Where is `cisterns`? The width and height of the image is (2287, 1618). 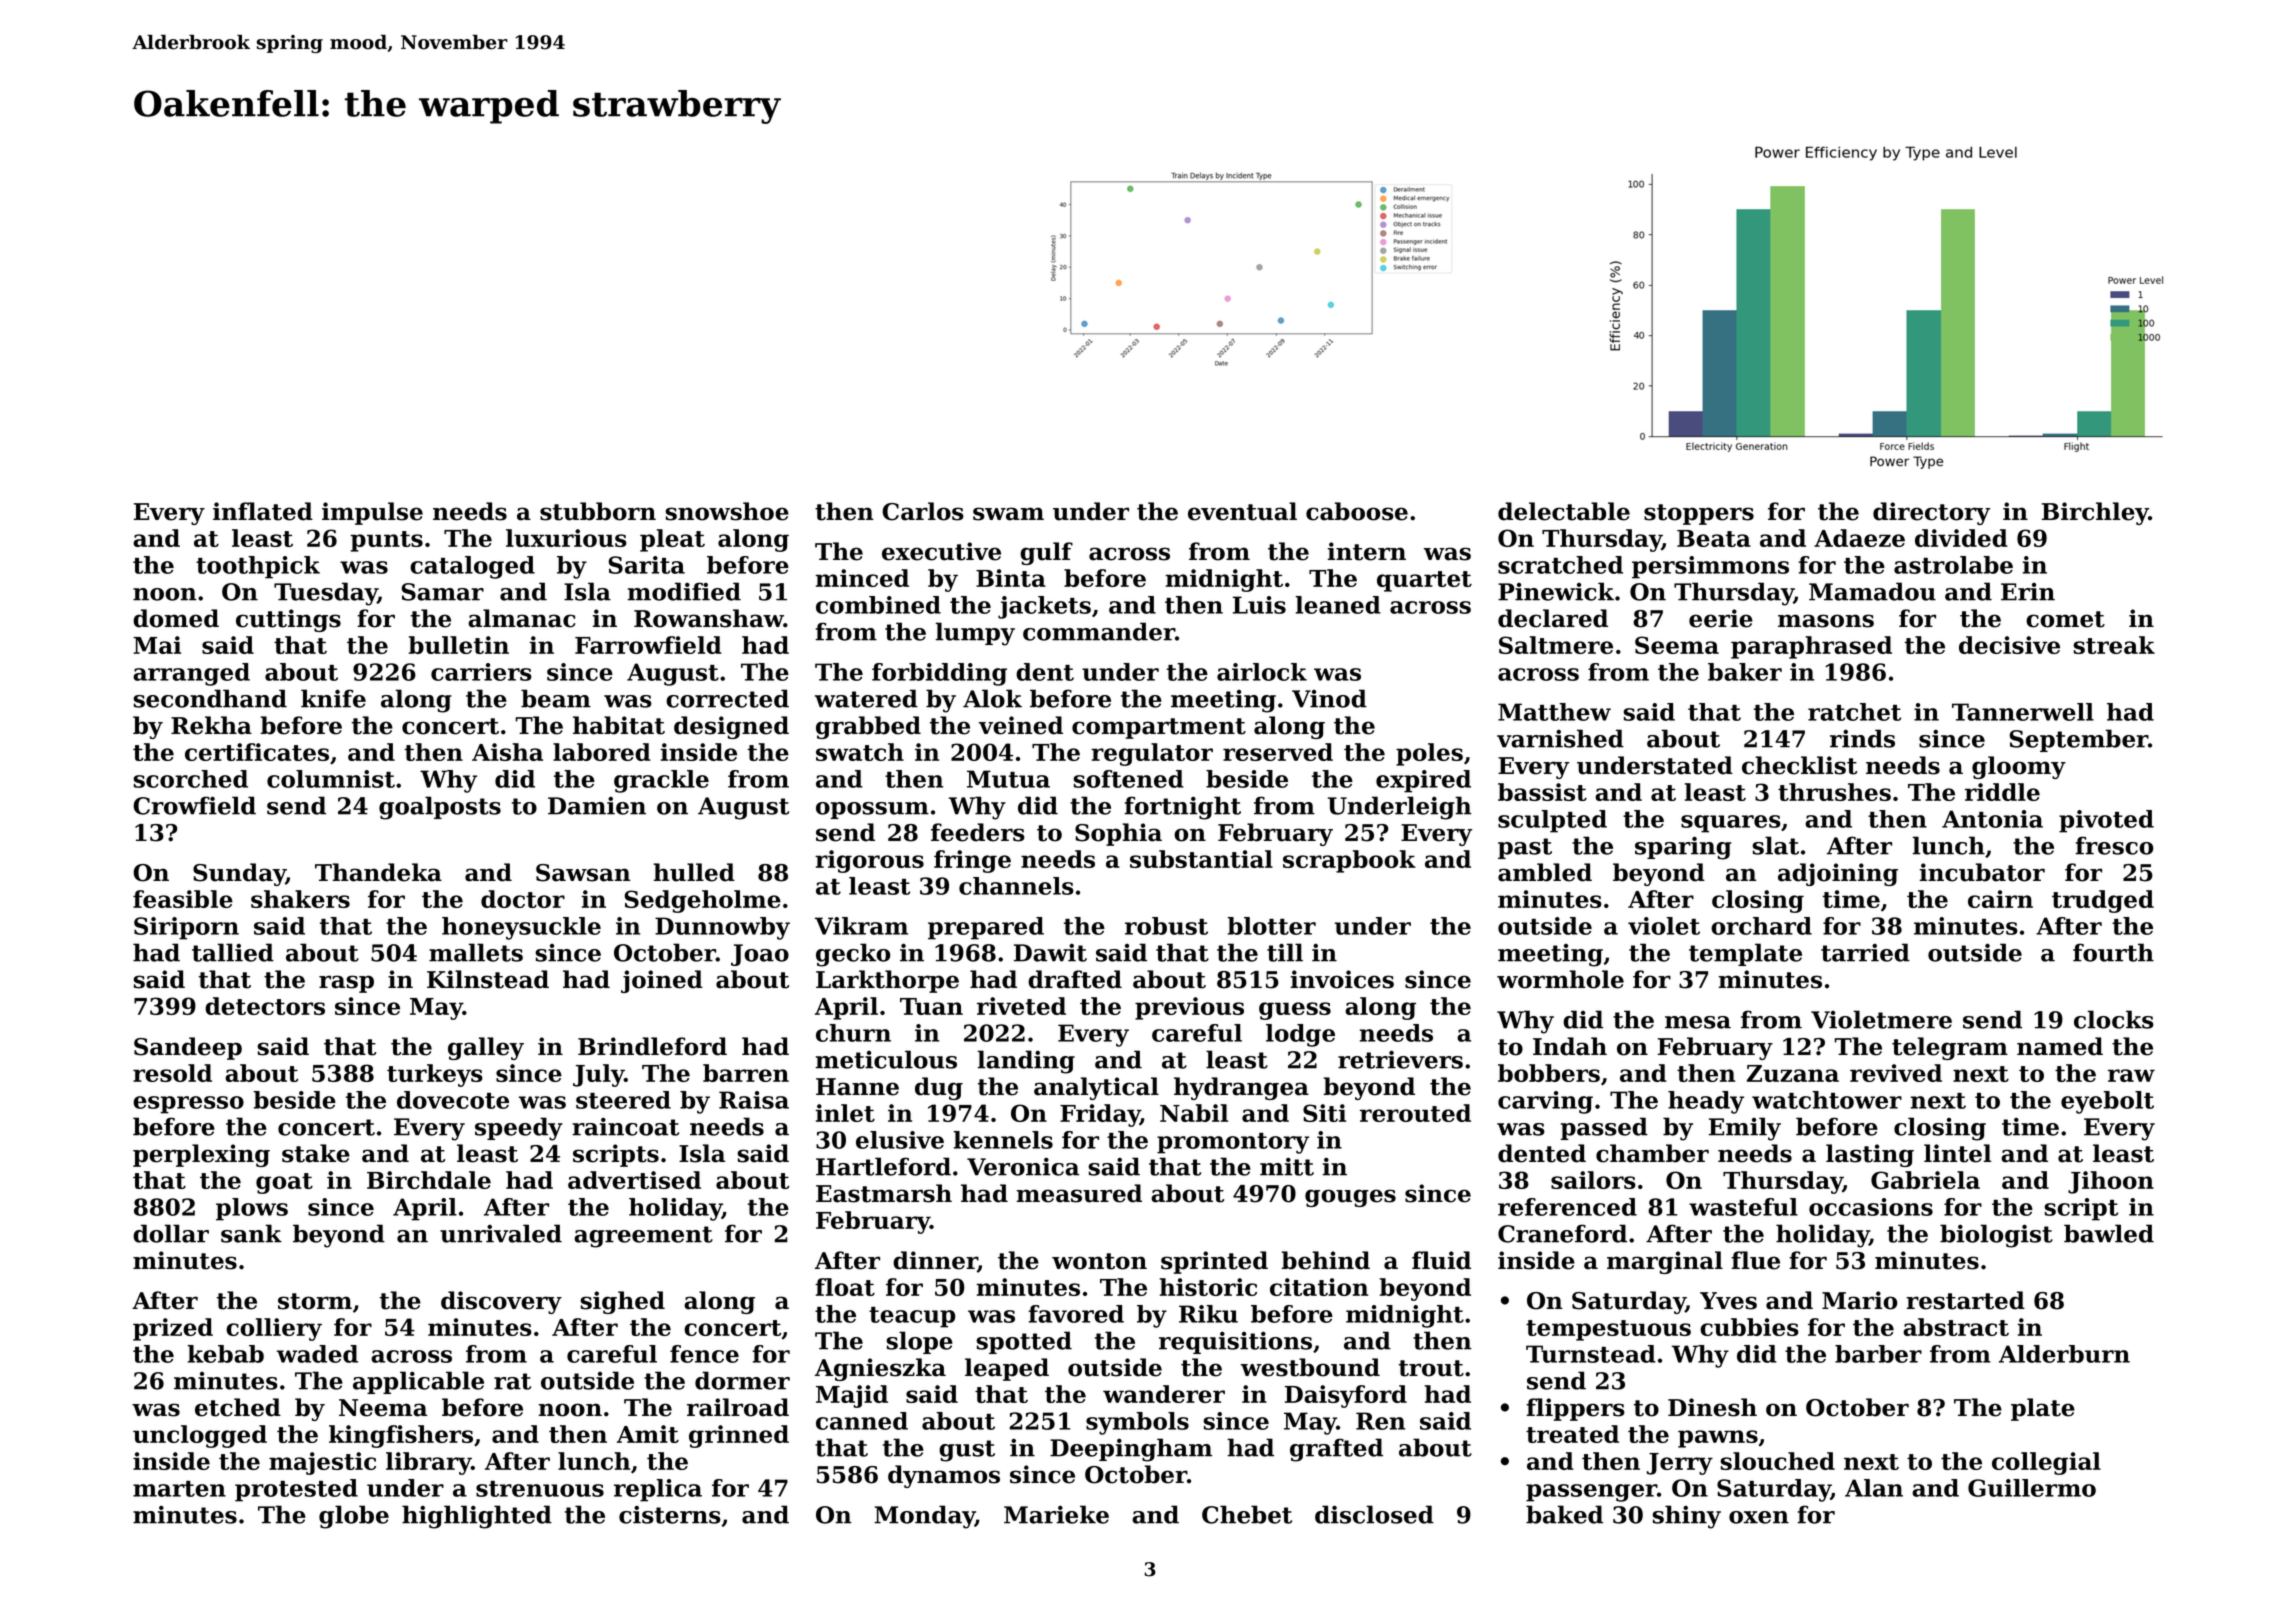 cisterns is located at coordinates (670, 1514).
